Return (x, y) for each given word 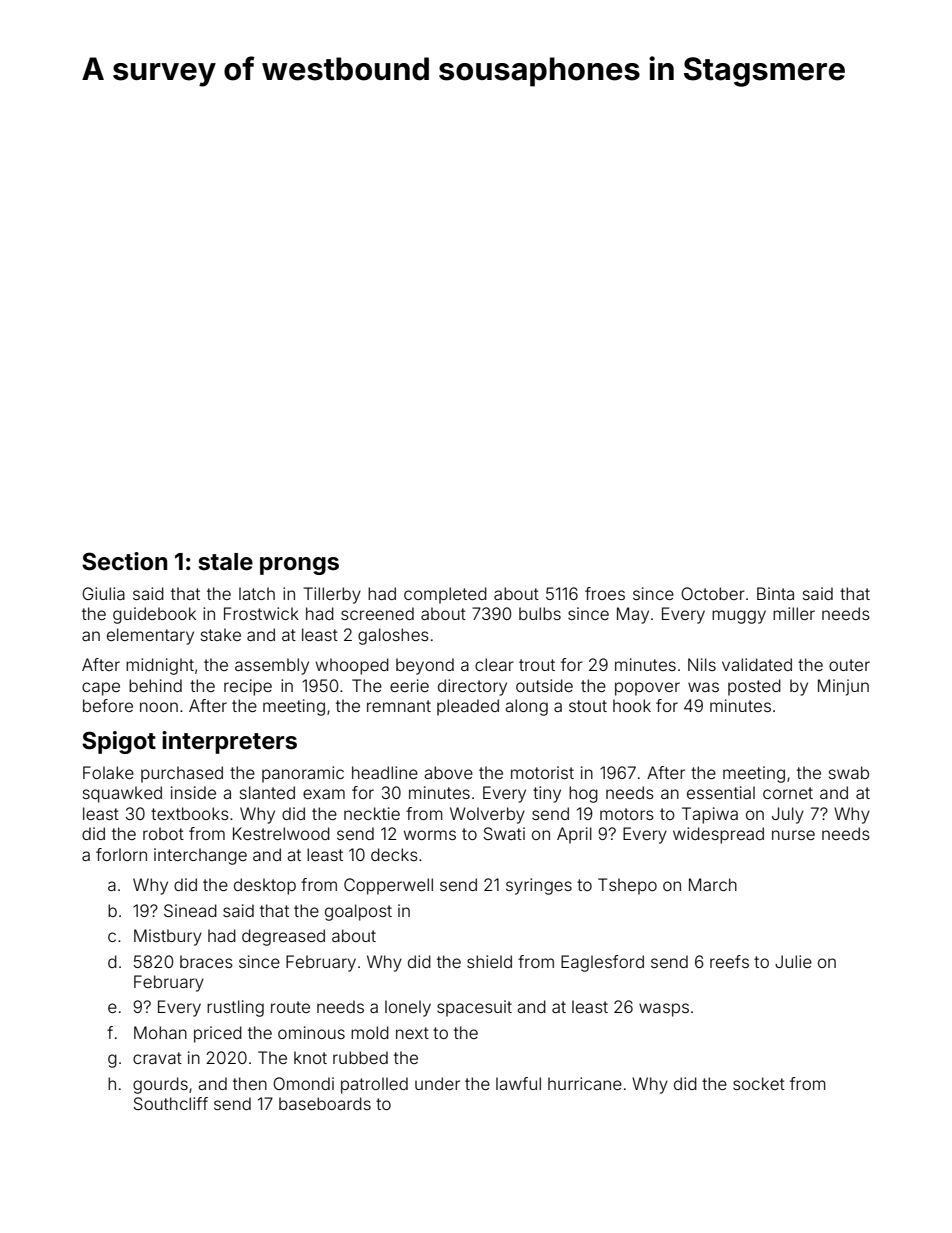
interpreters (229, 742)
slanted (267, 792)
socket (759, 1083)
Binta (775, 593)
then (250, 1083)
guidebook (154, 615)
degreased (283, 937)
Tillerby (332, 595)
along (526, 707)
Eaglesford (602, 963)
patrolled (374, 1085)
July (788, 815)
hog (583, 794)
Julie (793, 961)
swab (849, 772)
